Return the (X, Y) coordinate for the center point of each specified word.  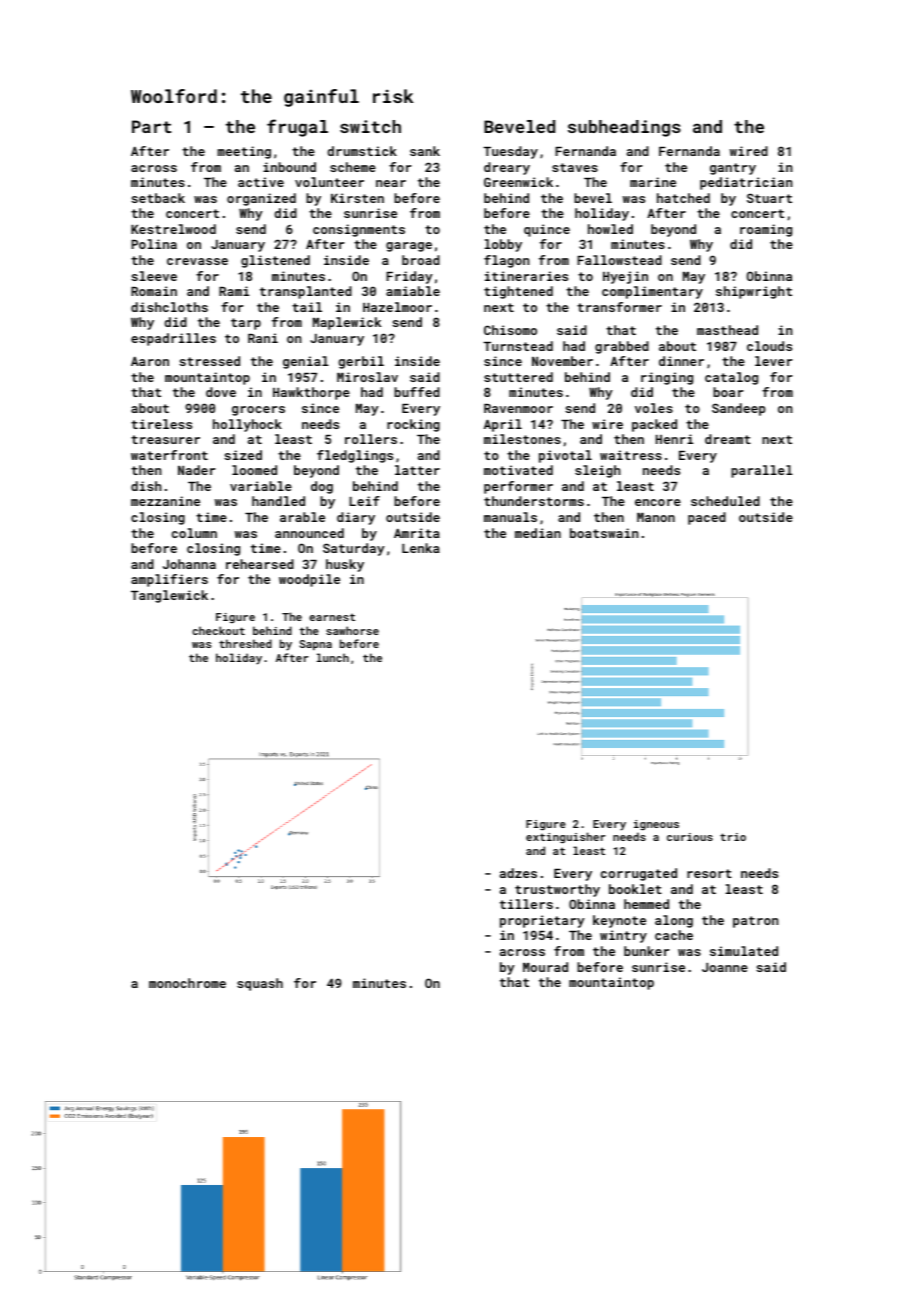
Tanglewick (169, 596)
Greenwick (518, 182)
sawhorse (352, 630)
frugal (297, 128)
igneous (656, 825)
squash (260, 984)
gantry (733, 169)
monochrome (187, 983)
